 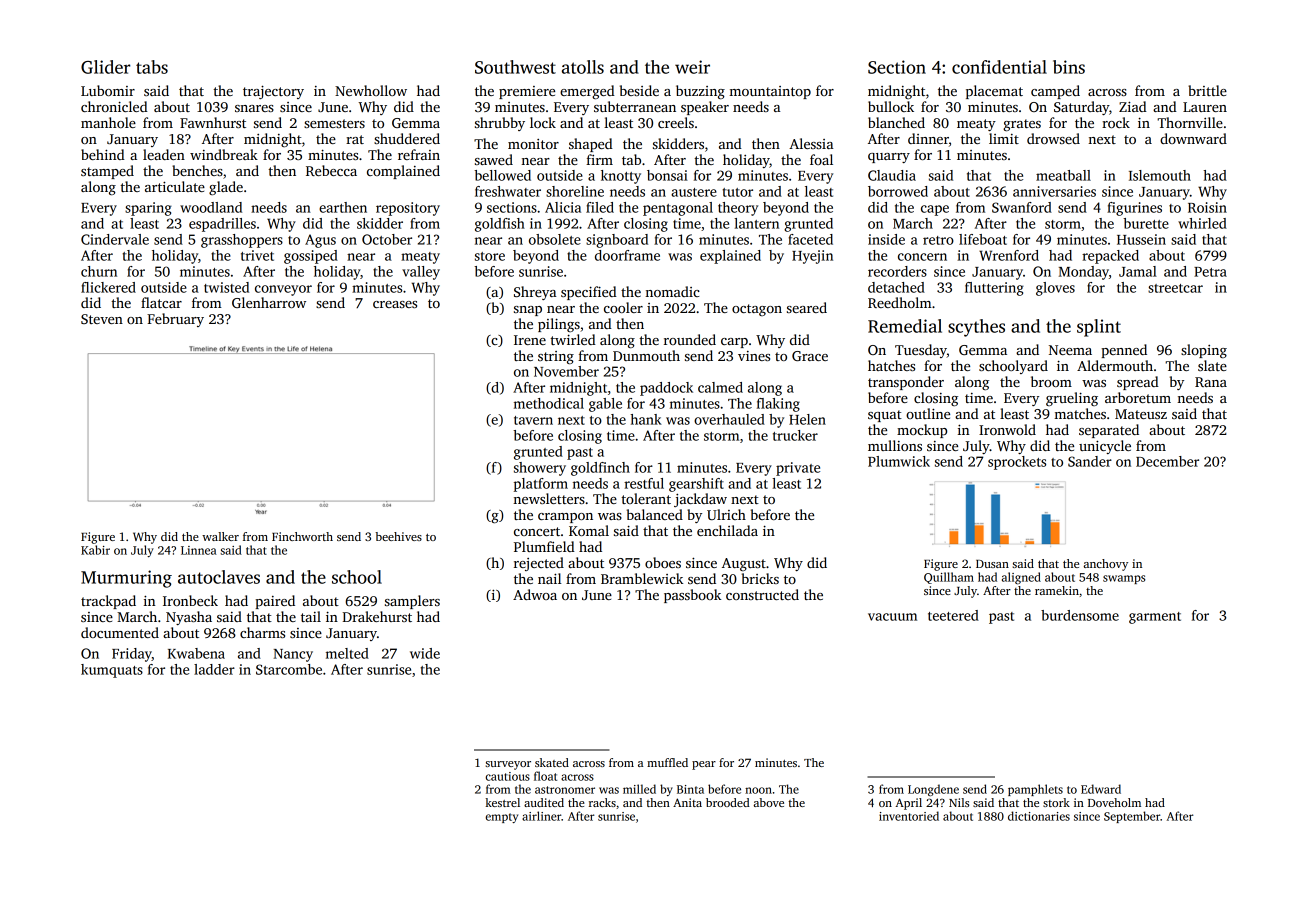 I want to click on Irene, so click(x=530, y=340).
